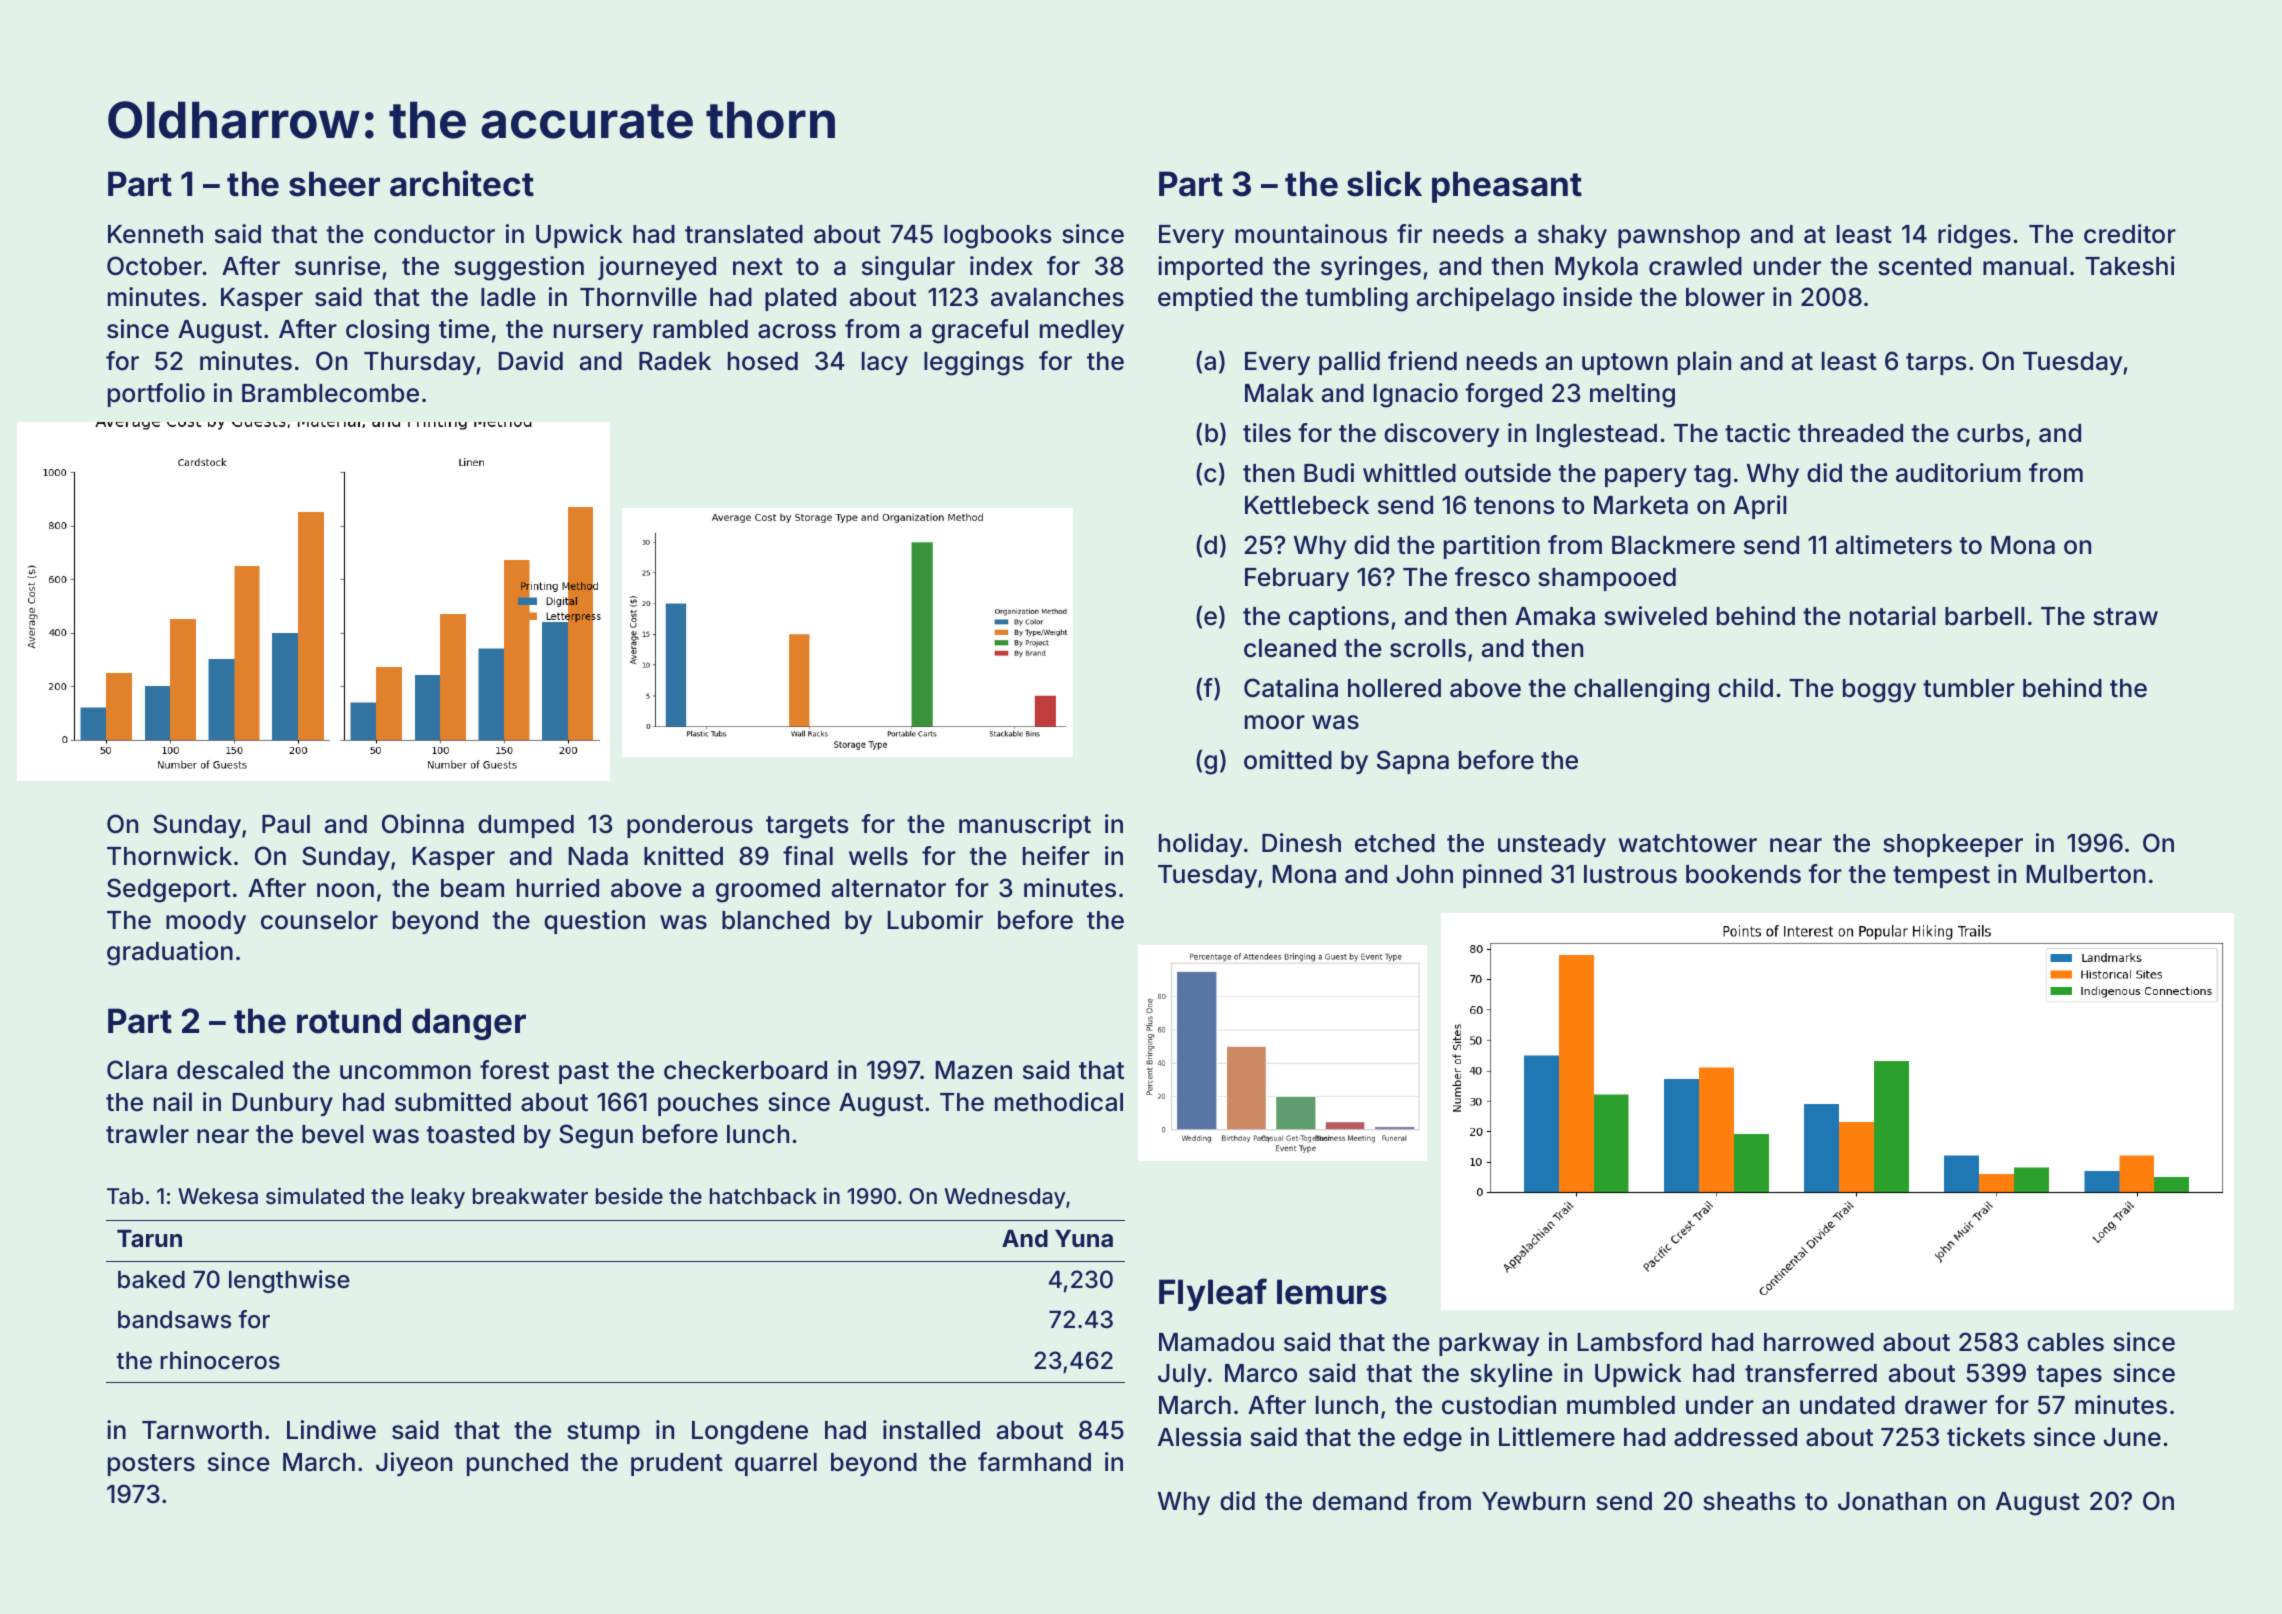  Describe the element at coordinates (878, 856) in the document. I see `wells` at that location.
